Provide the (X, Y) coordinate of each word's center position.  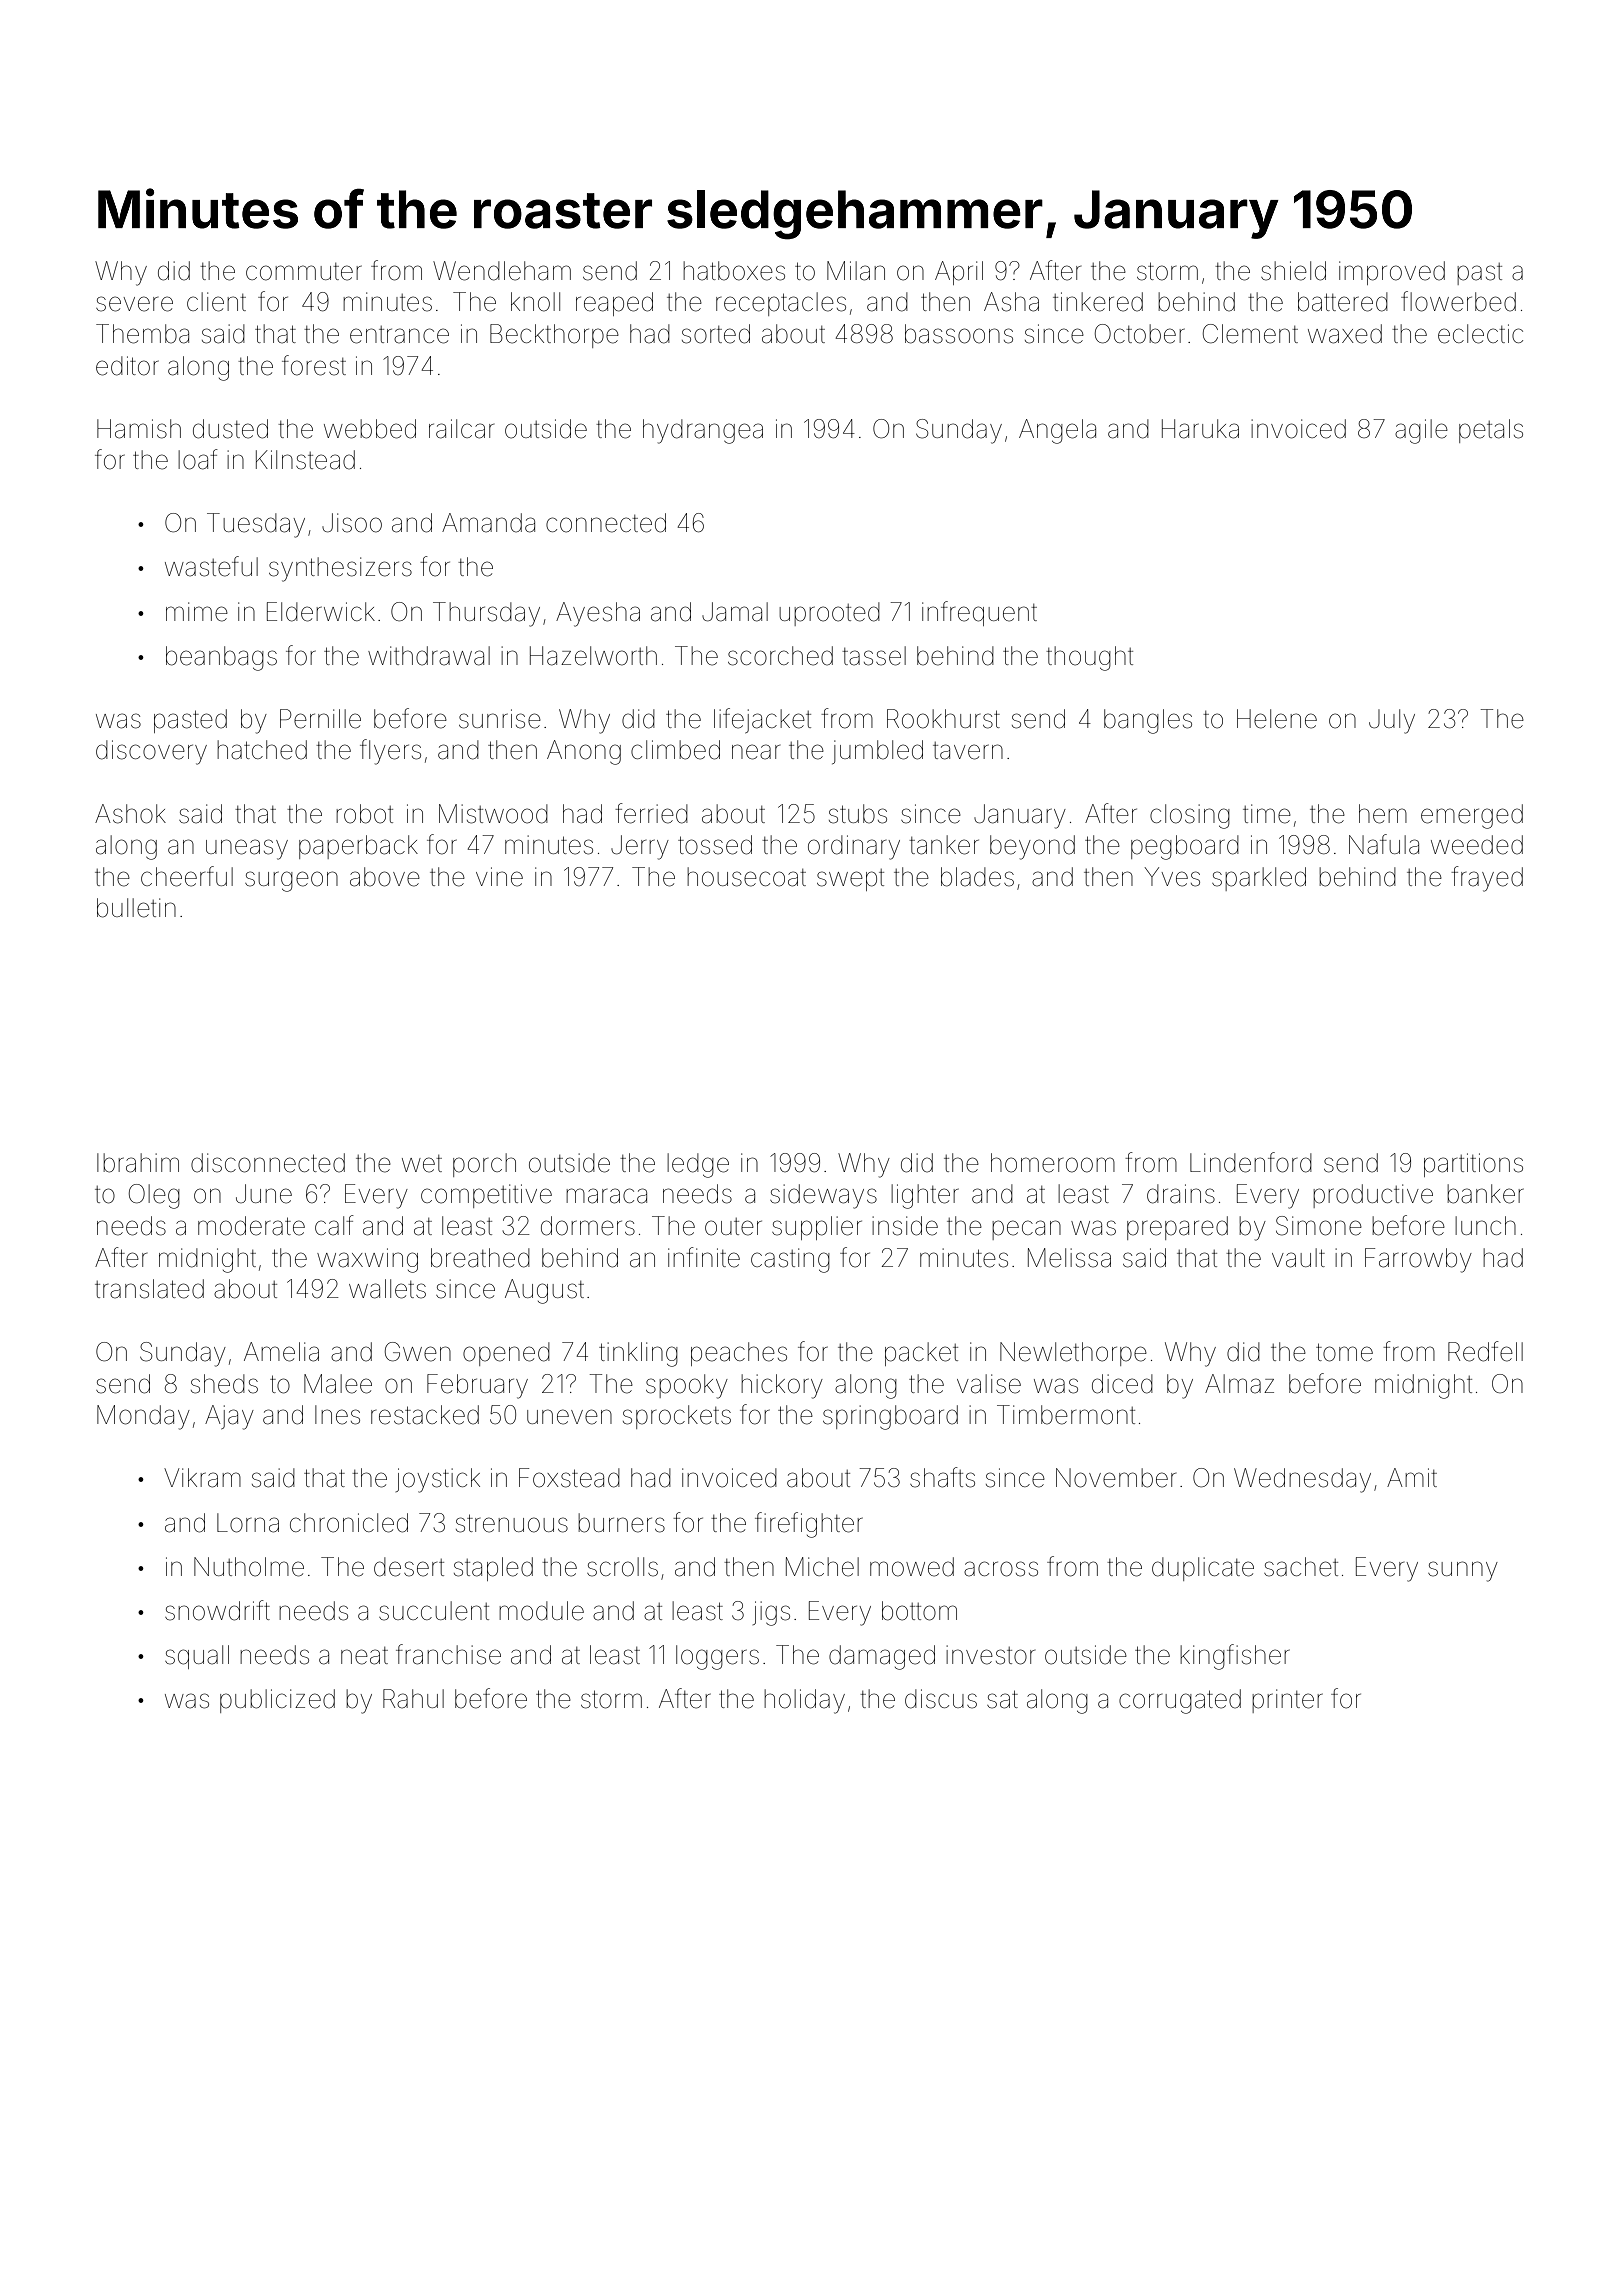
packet (921, 1354)
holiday (804, 1701)
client (216, 302)
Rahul (413, 1699)
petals (1491, 431)
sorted (716, 334)
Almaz (1239, 1384)
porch (484, 1165)
